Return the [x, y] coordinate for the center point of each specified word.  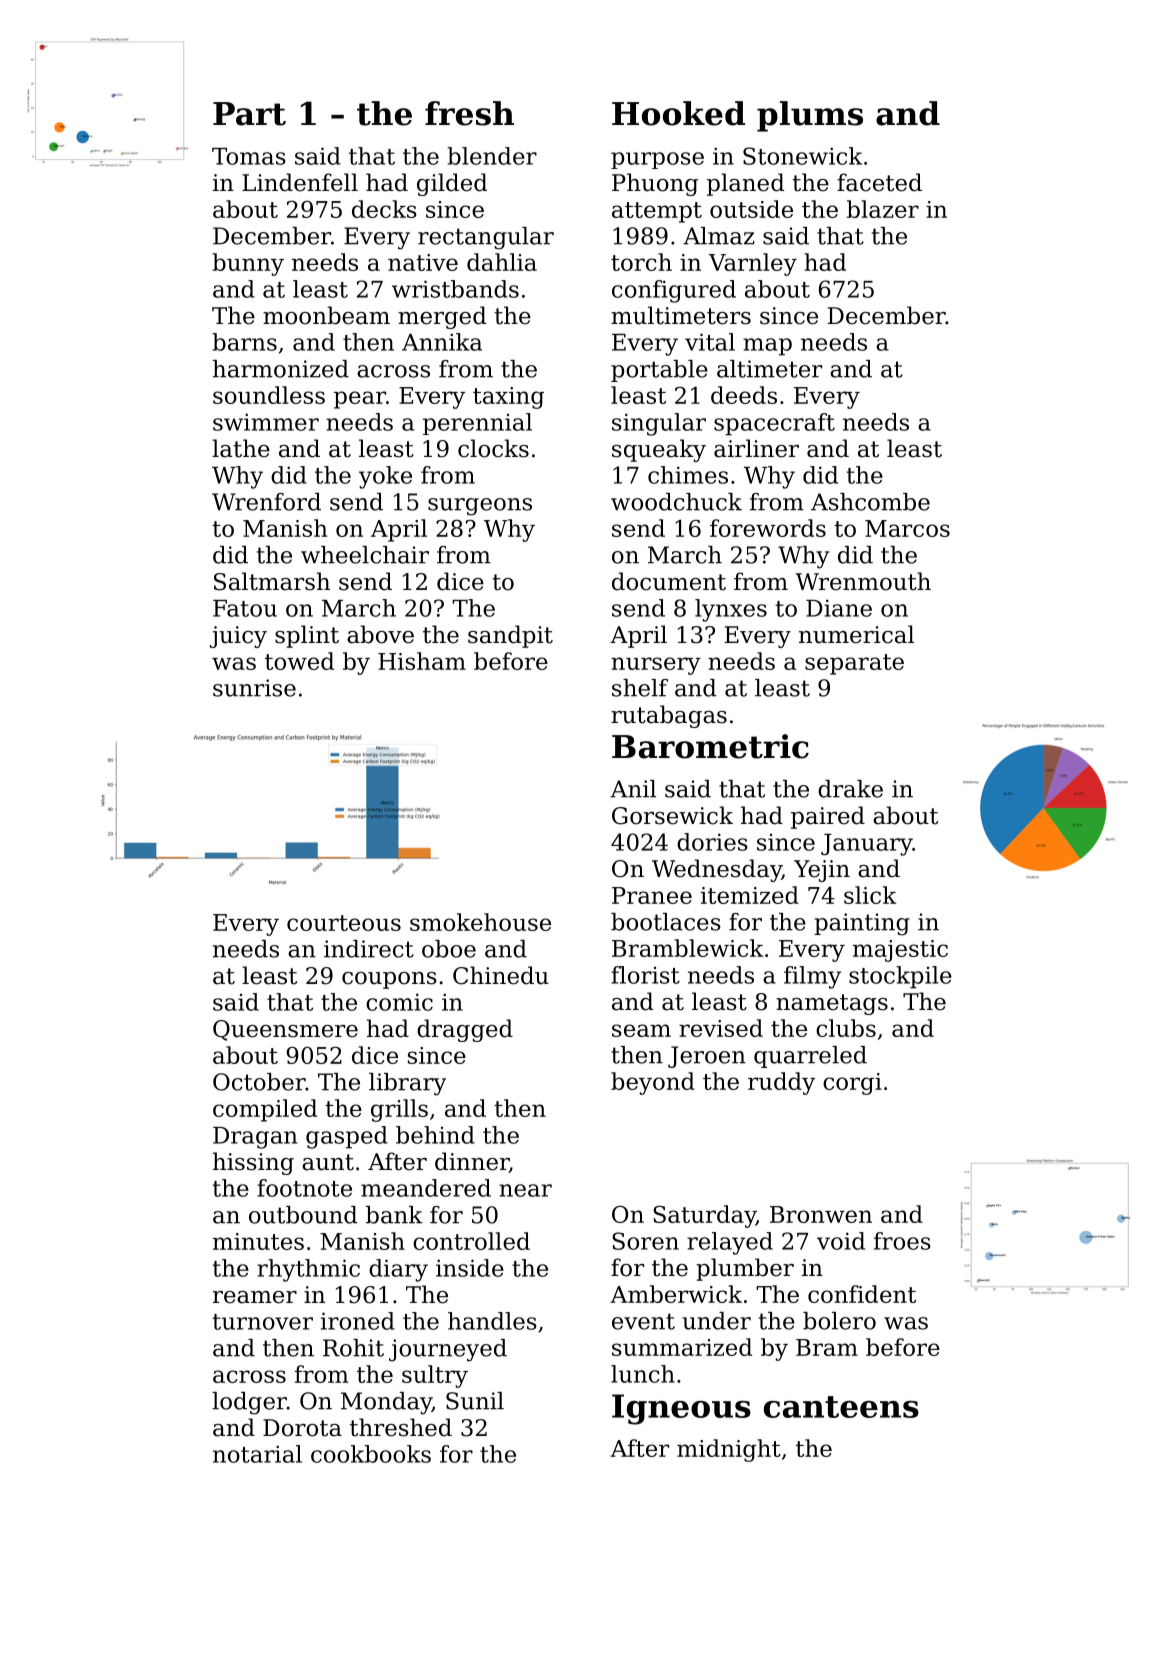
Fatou [245, 608]
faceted [879, 182]
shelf [640, 688]
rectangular [486, 238]
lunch [643, 1374]
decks [384, 209]
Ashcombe [870, 502]
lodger [249, 1403]
